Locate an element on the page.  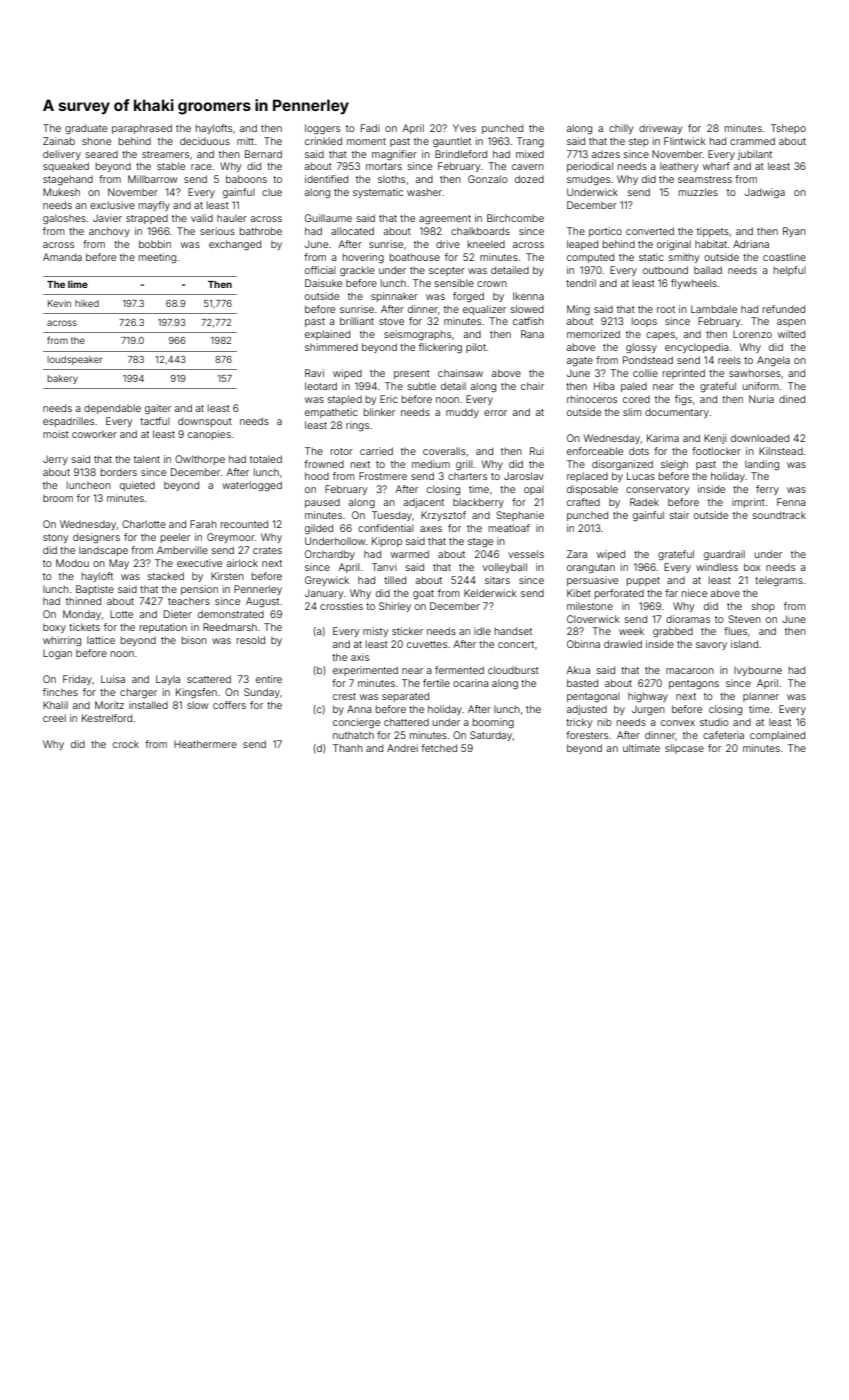
bison is located at coordinates (194, 640).
